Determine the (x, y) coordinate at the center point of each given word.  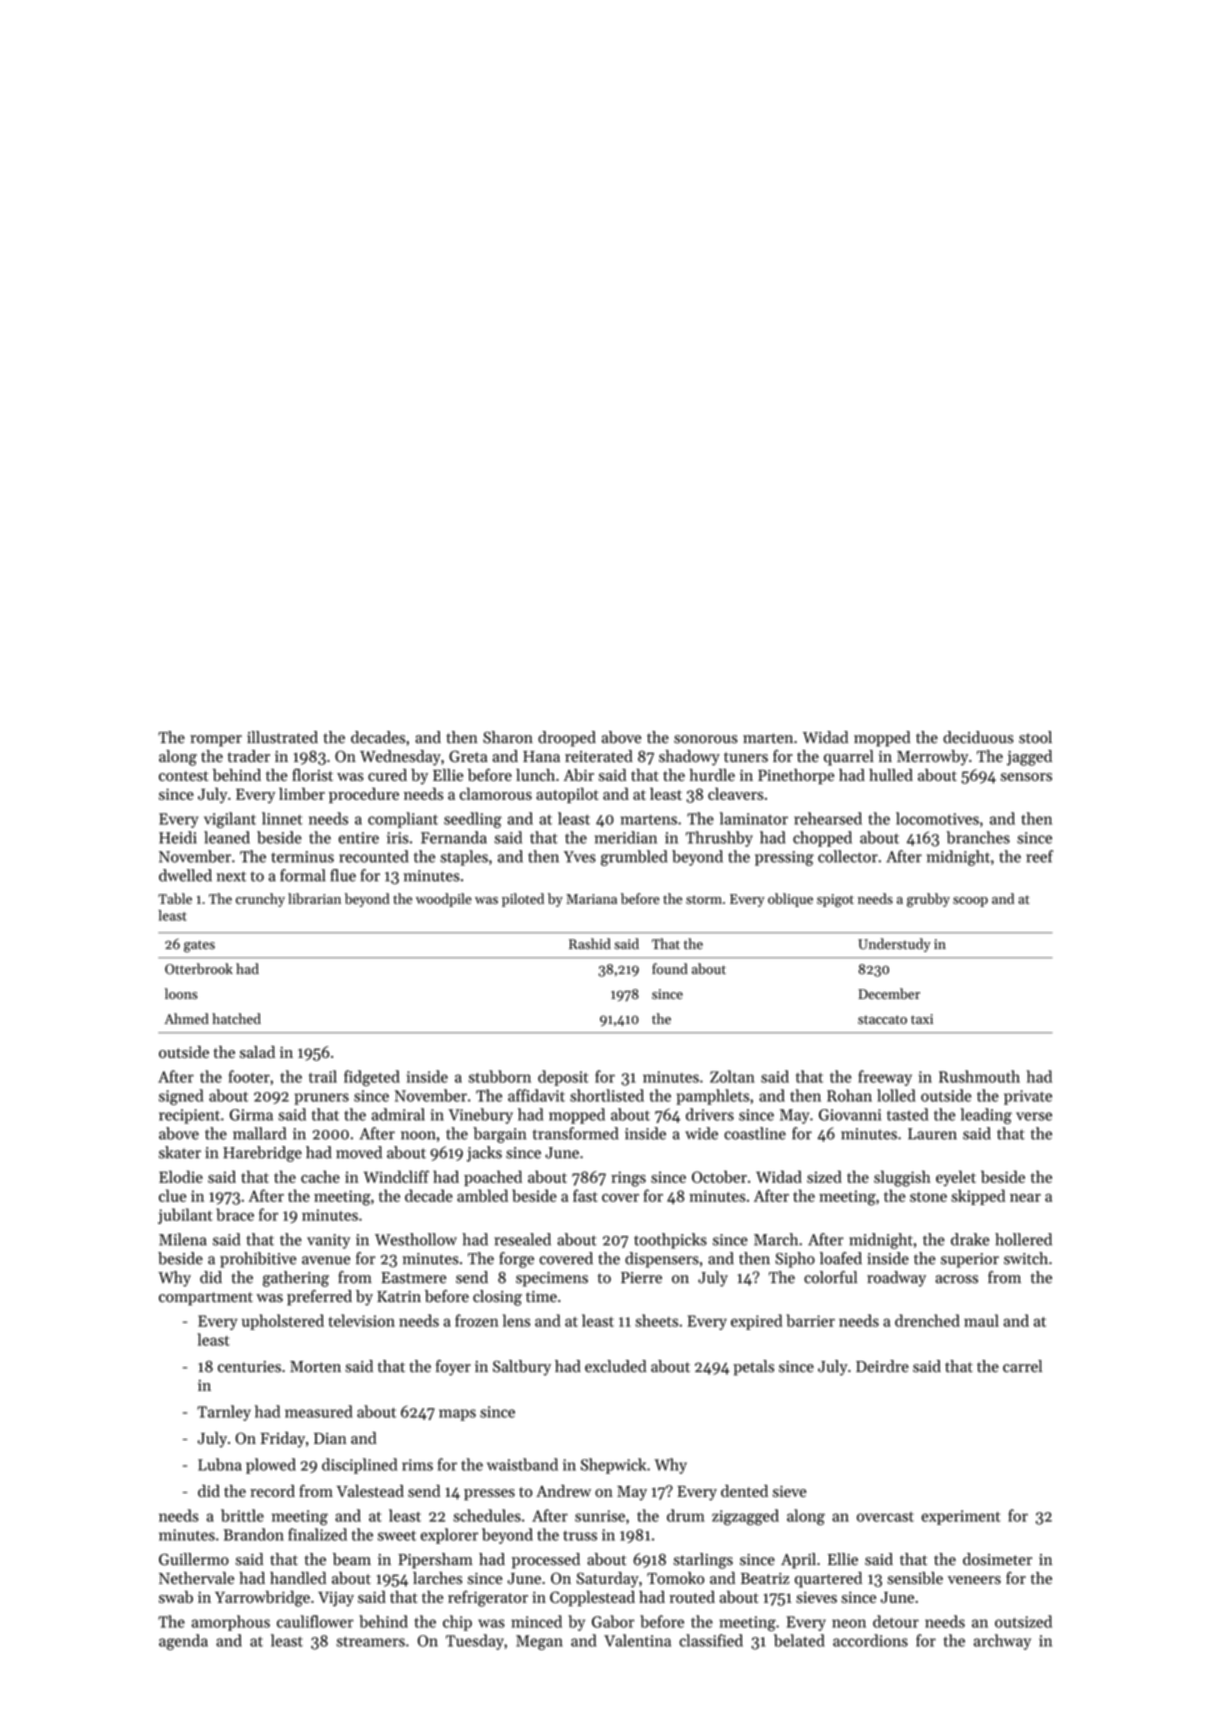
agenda (183, 1642)
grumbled (634, 858)
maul (981, 1320)
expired (756, 1322)
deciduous (978, 737)
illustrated (282, 737)
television (361, 1320)
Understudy (894, 945)
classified (711, 1640)
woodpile (444, 900)
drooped (567, 739)
